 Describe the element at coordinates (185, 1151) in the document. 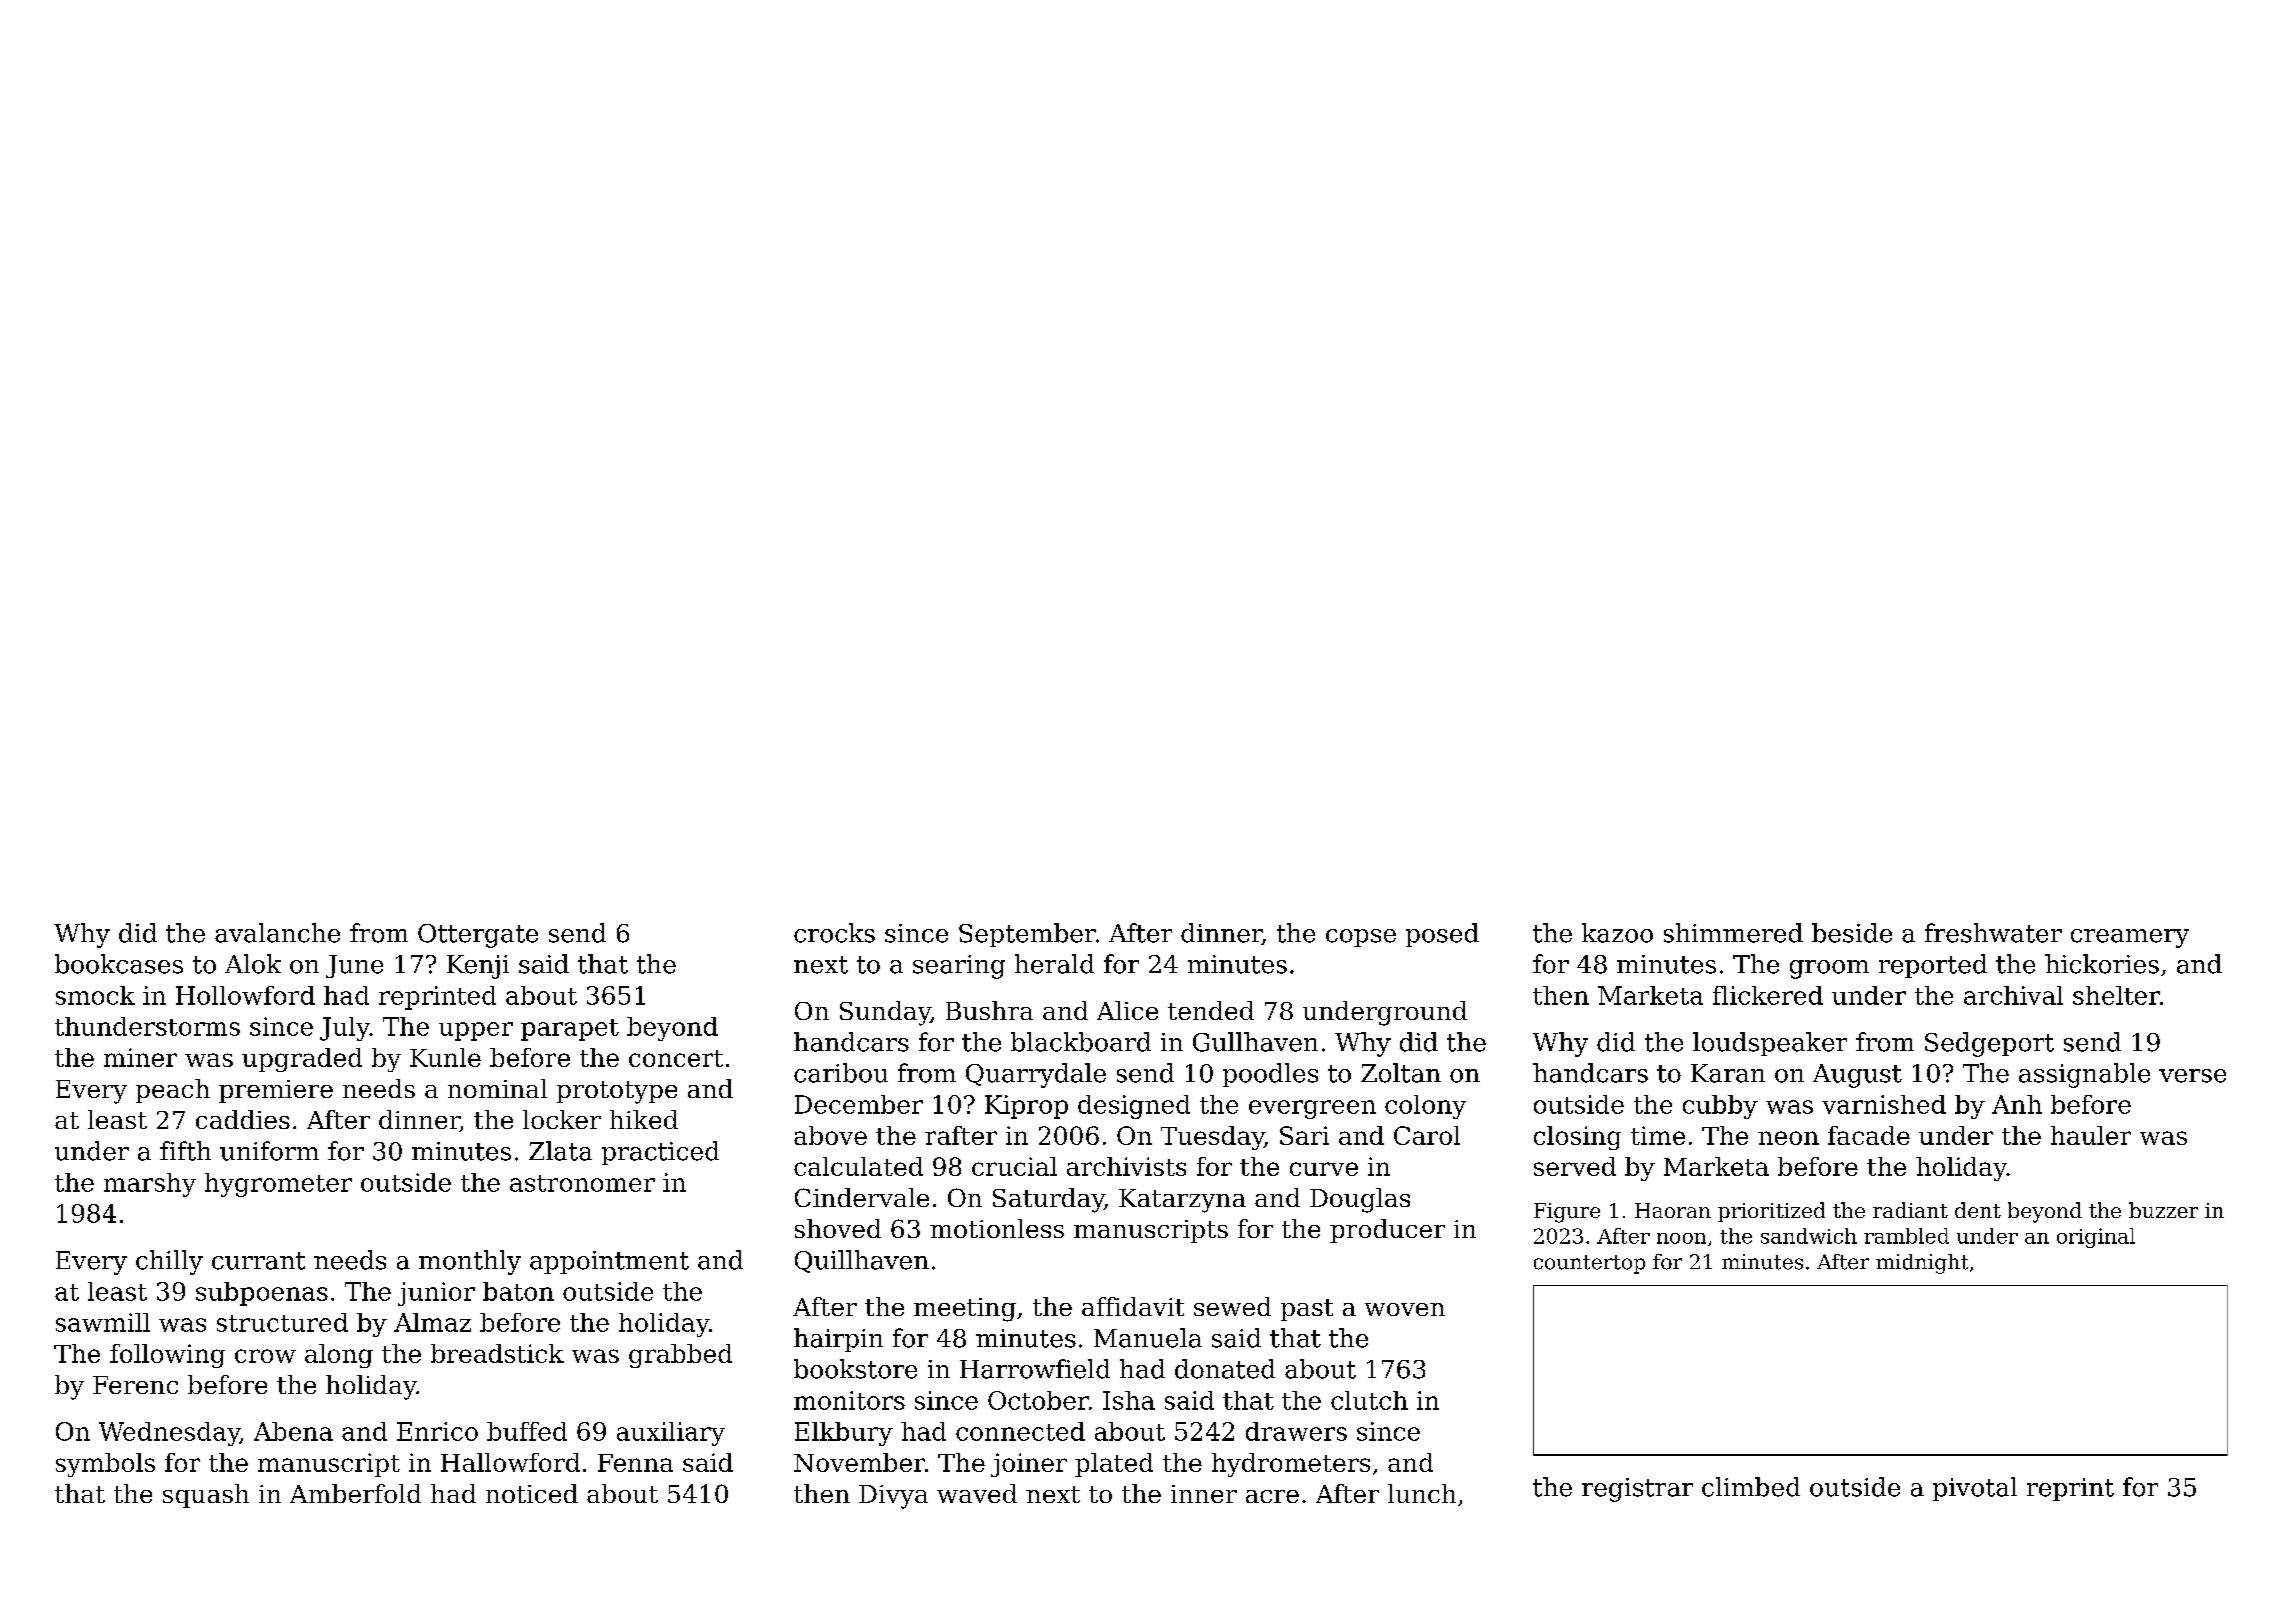

I see `fifth` at that location.
